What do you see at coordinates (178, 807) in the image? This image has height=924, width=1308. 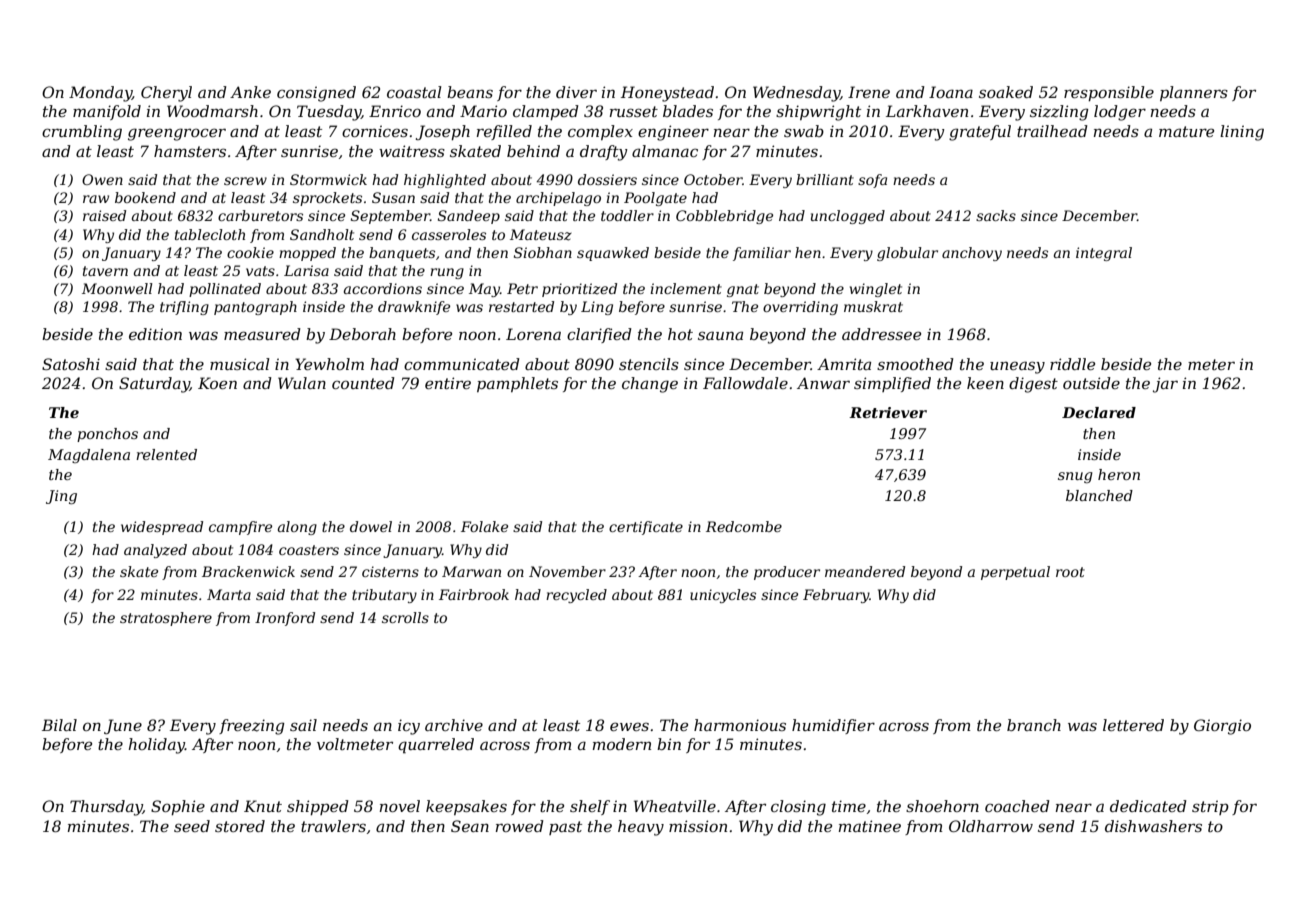 I see `Sophie` at bounding box center [178, 807].
